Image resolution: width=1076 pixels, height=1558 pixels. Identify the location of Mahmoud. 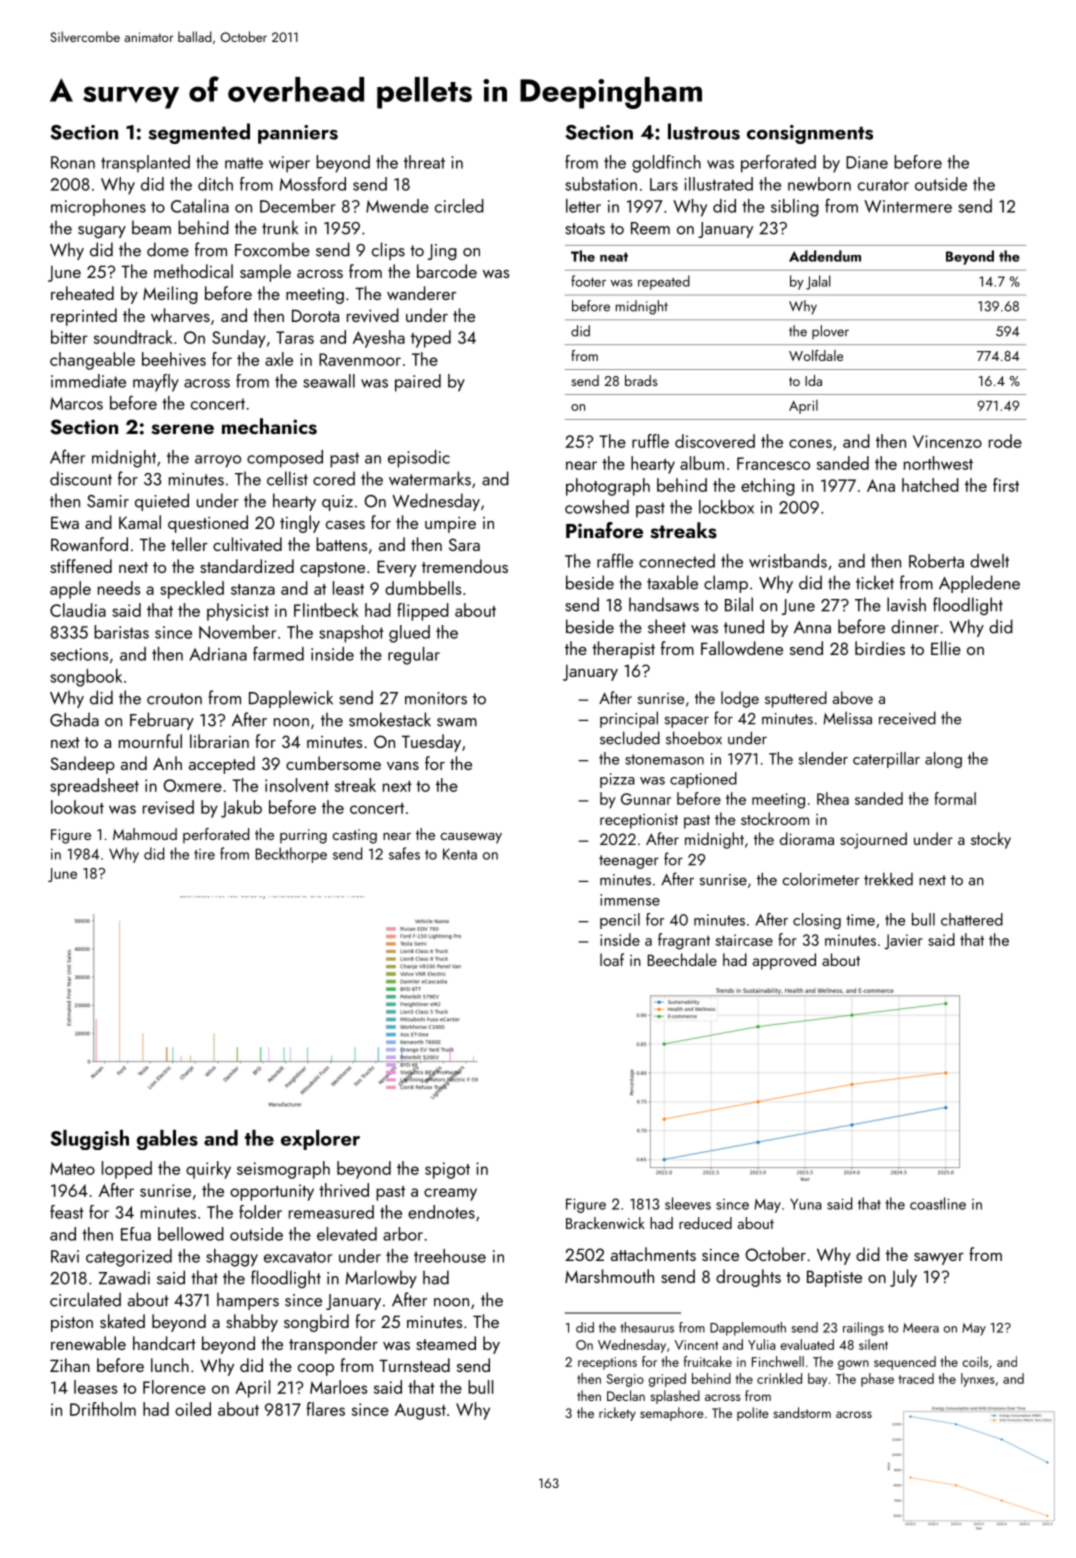
(145, 834).
